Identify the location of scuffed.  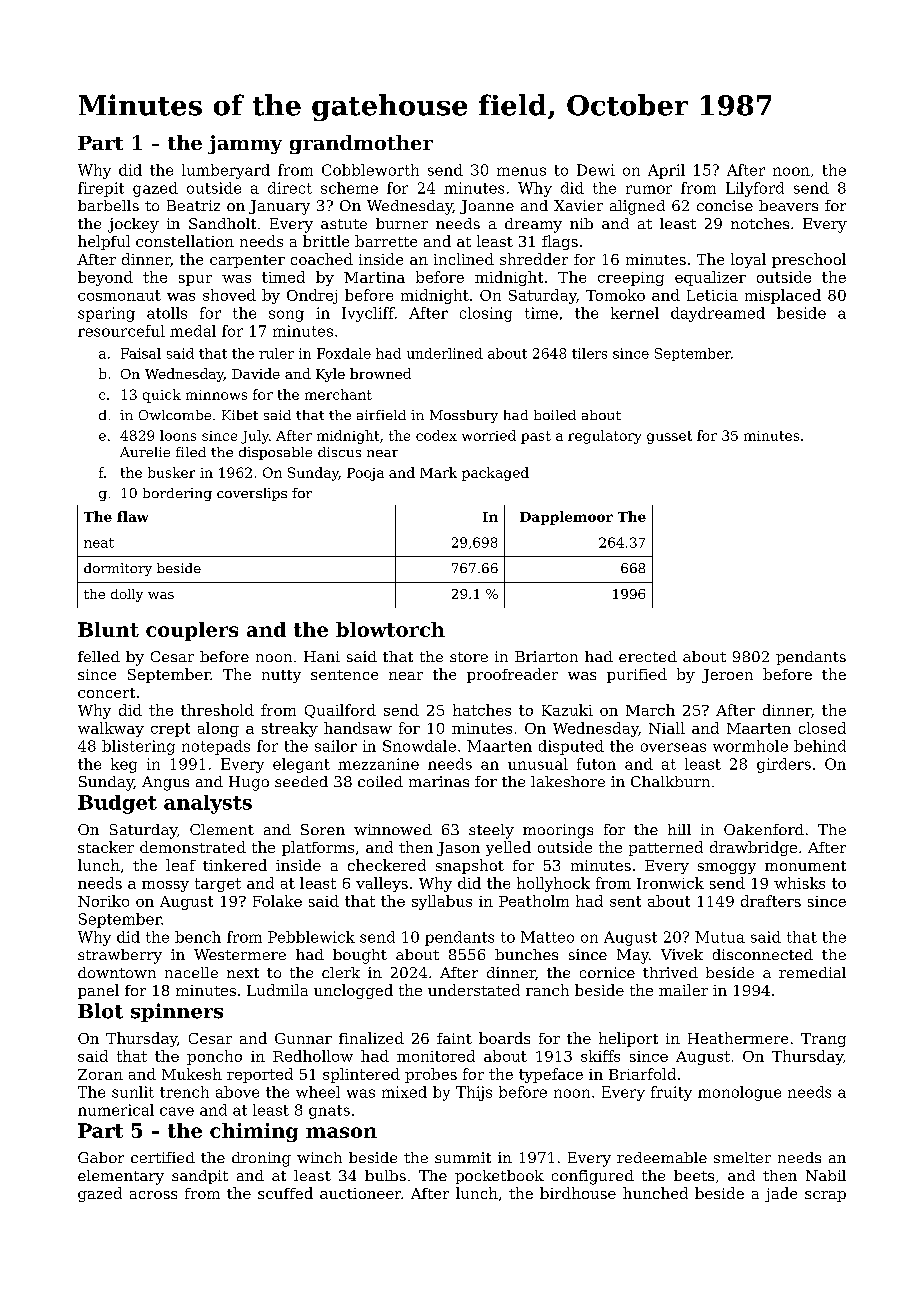
(285, 1193).
